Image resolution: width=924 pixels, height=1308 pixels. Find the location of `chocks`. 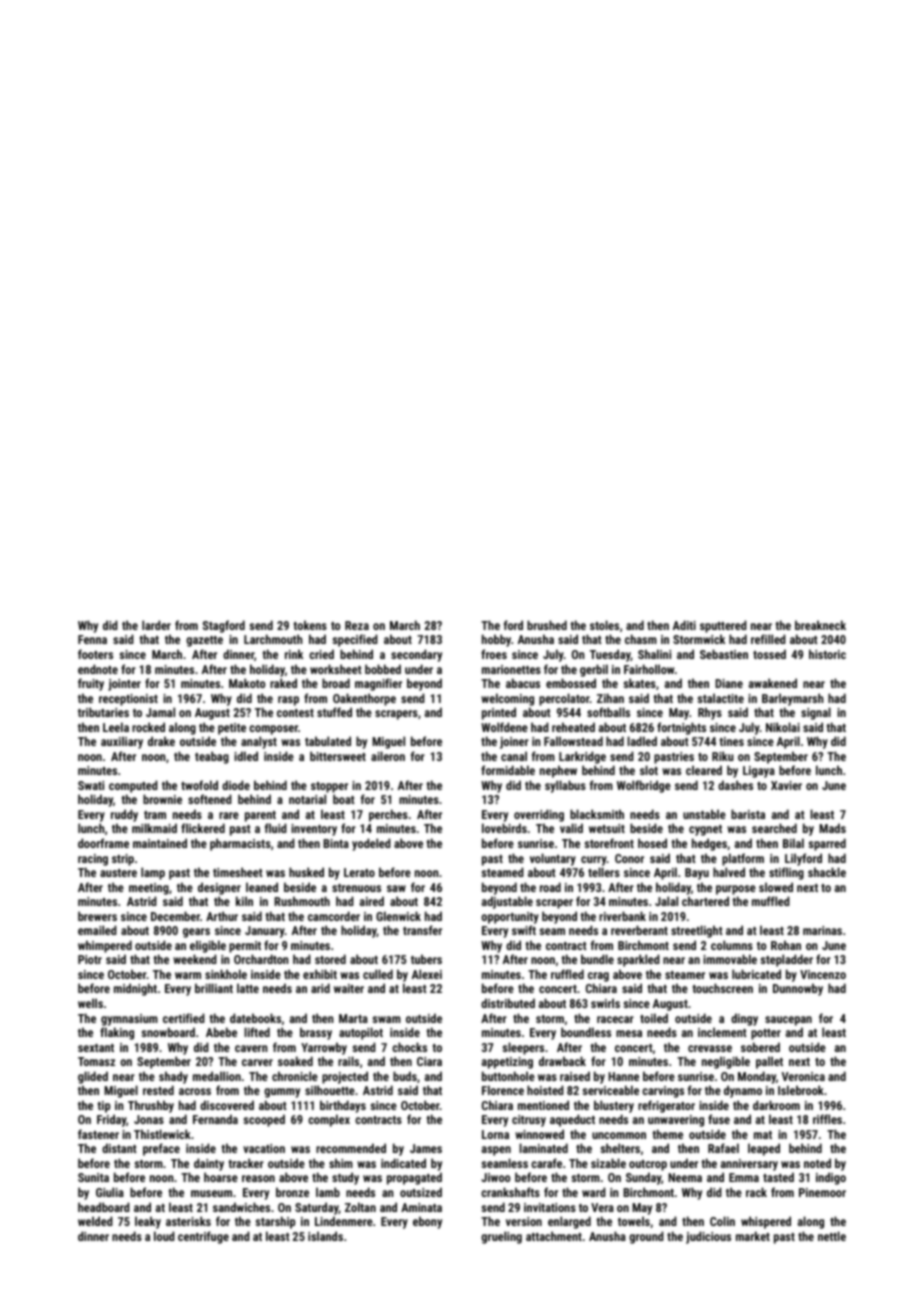

chocks is located at coordinates (409, 1047).
